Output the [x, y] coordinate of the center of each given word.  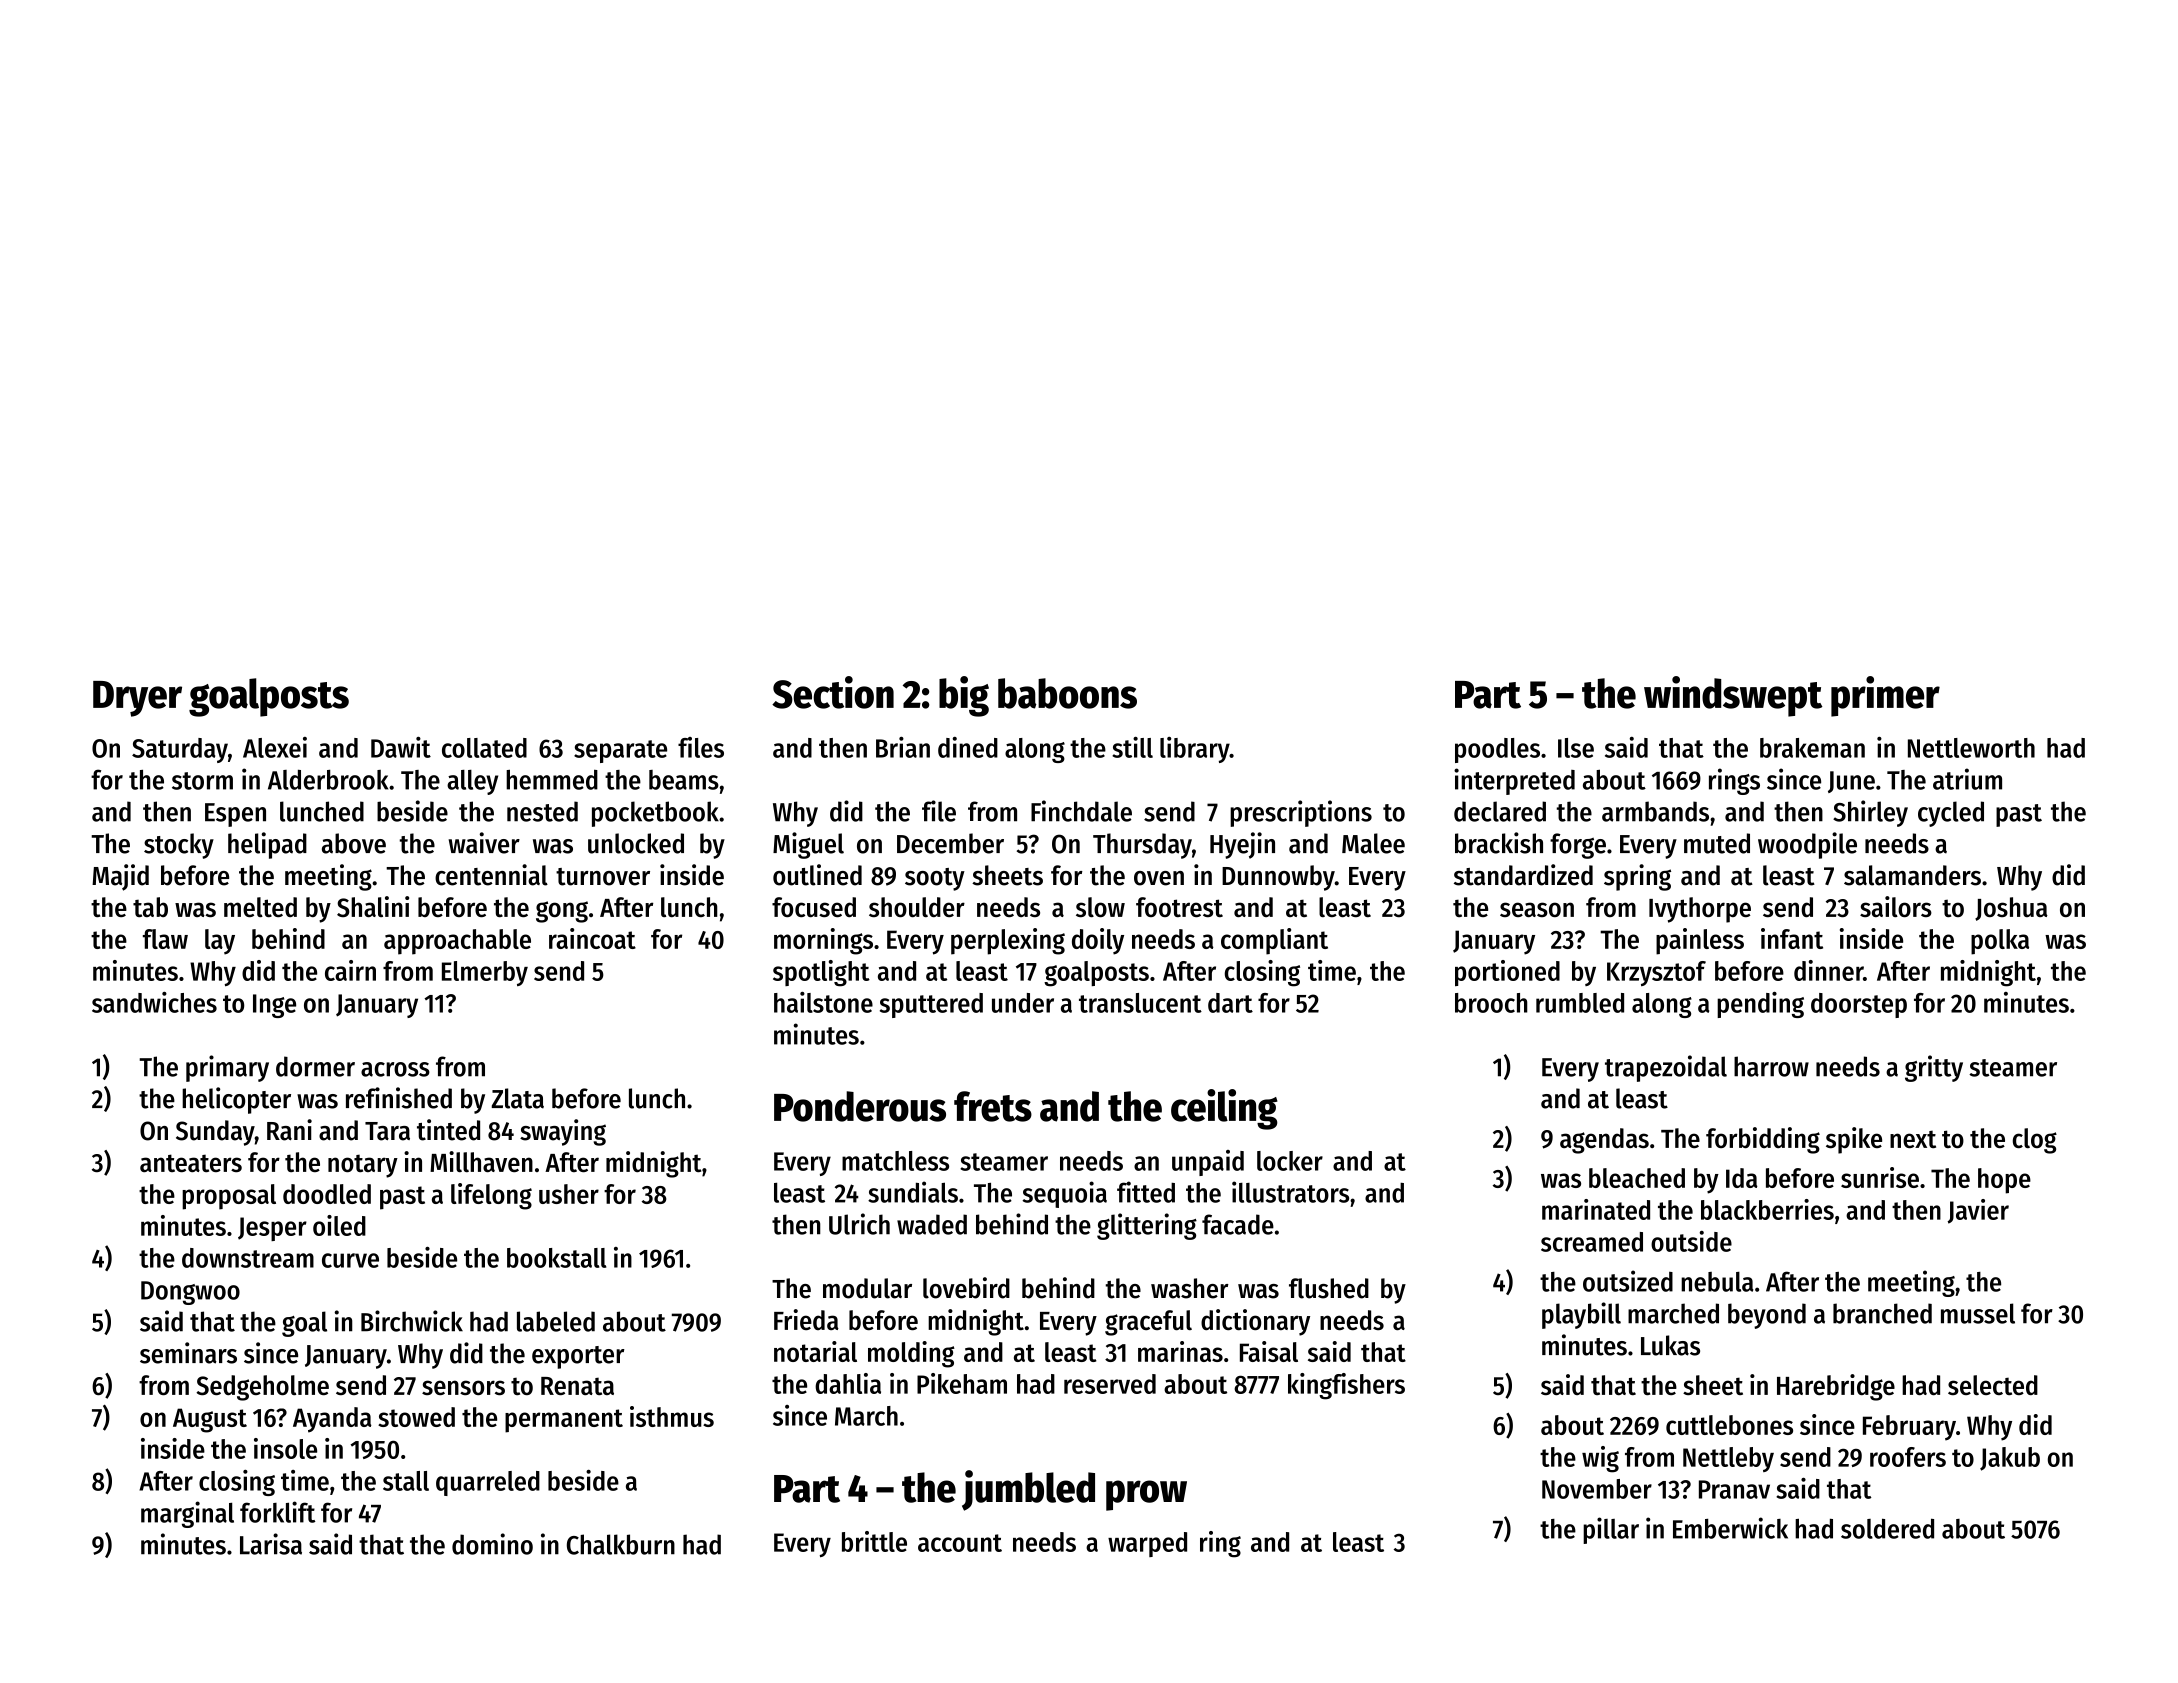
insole [285, 1448]
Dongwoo [190, 1293]
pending [1760, 1005]
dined [968, 747]
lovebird [966, 1288]
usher [569, 1194]
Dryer [137, 699]
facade [1238, 1224]
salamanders [1912, 875]
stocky [179, 846]
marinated [1596, 1209]
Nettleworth [1971, 748]
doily [1098, 941]
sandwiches [154, 1002]
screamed [1592, 1242]
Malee [1373, 843]
